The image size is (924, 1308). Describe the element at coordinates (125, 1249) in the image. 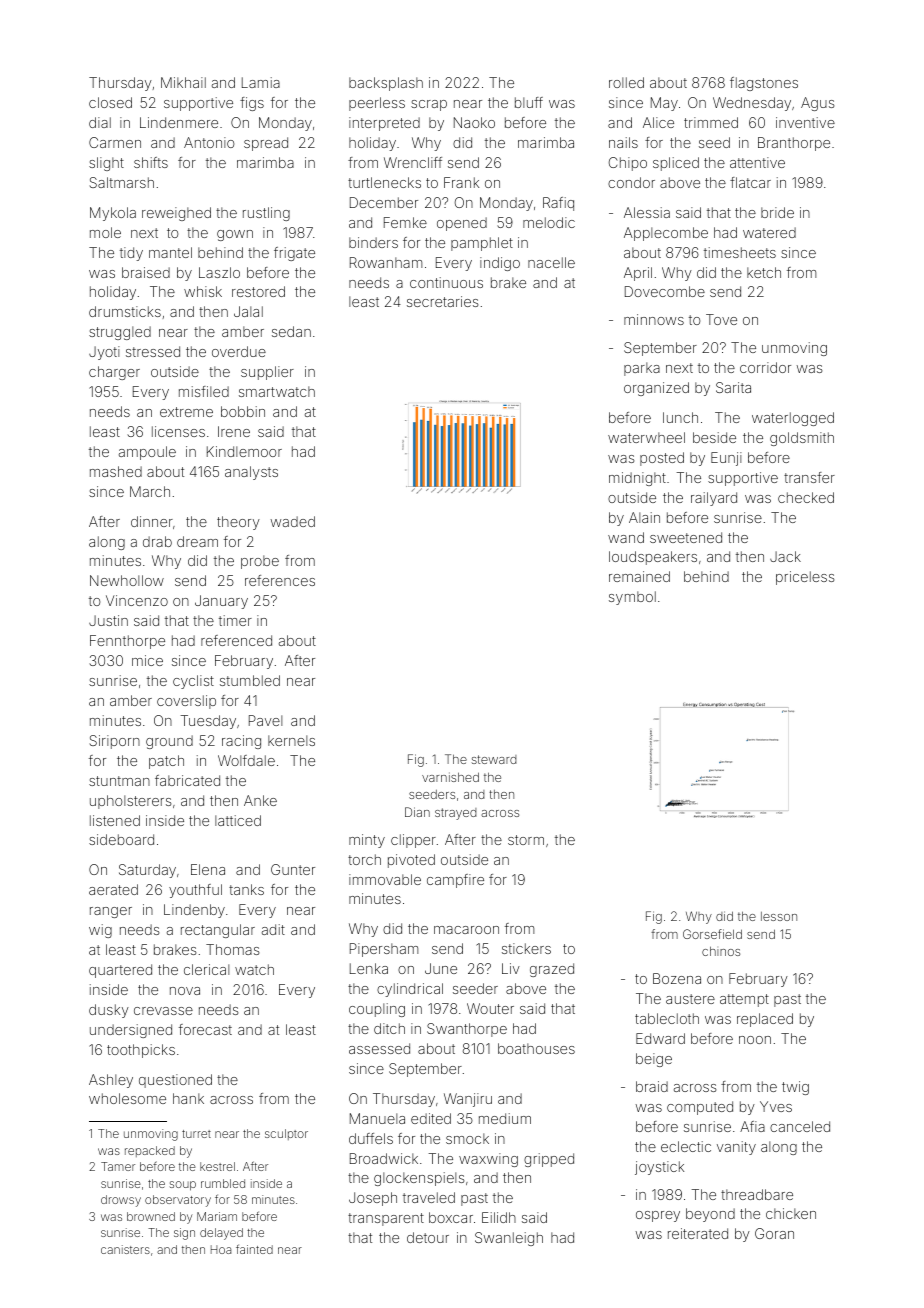

I see `canisters` at that location.
